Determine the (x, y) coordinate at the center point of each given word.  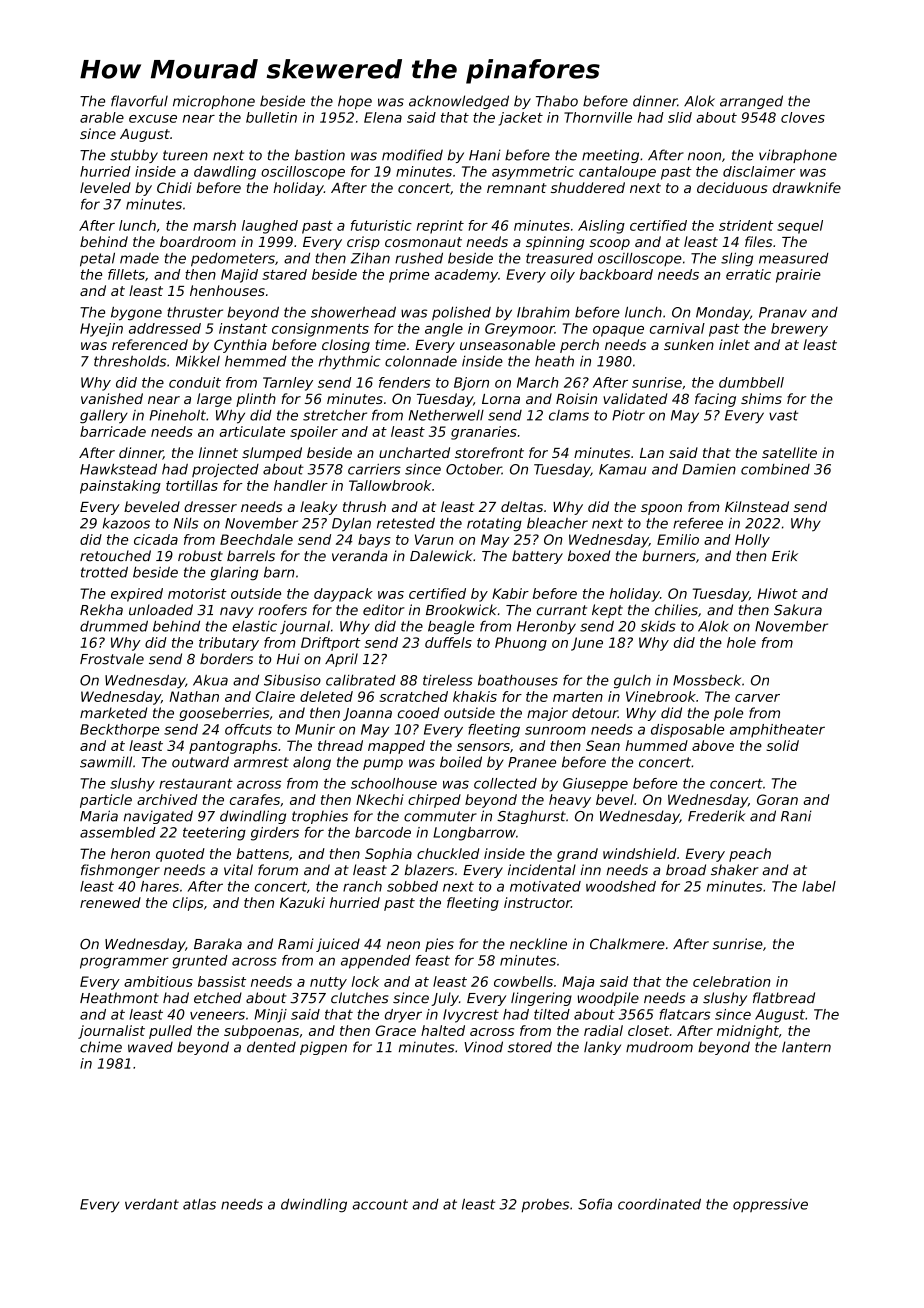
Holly (752, 541)
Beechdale (256, 539)
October (474, 469)
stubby (134, 156)
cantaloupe (617, 173)
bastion (320, 155)
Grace (396, 1030)
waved (150, 1047)
